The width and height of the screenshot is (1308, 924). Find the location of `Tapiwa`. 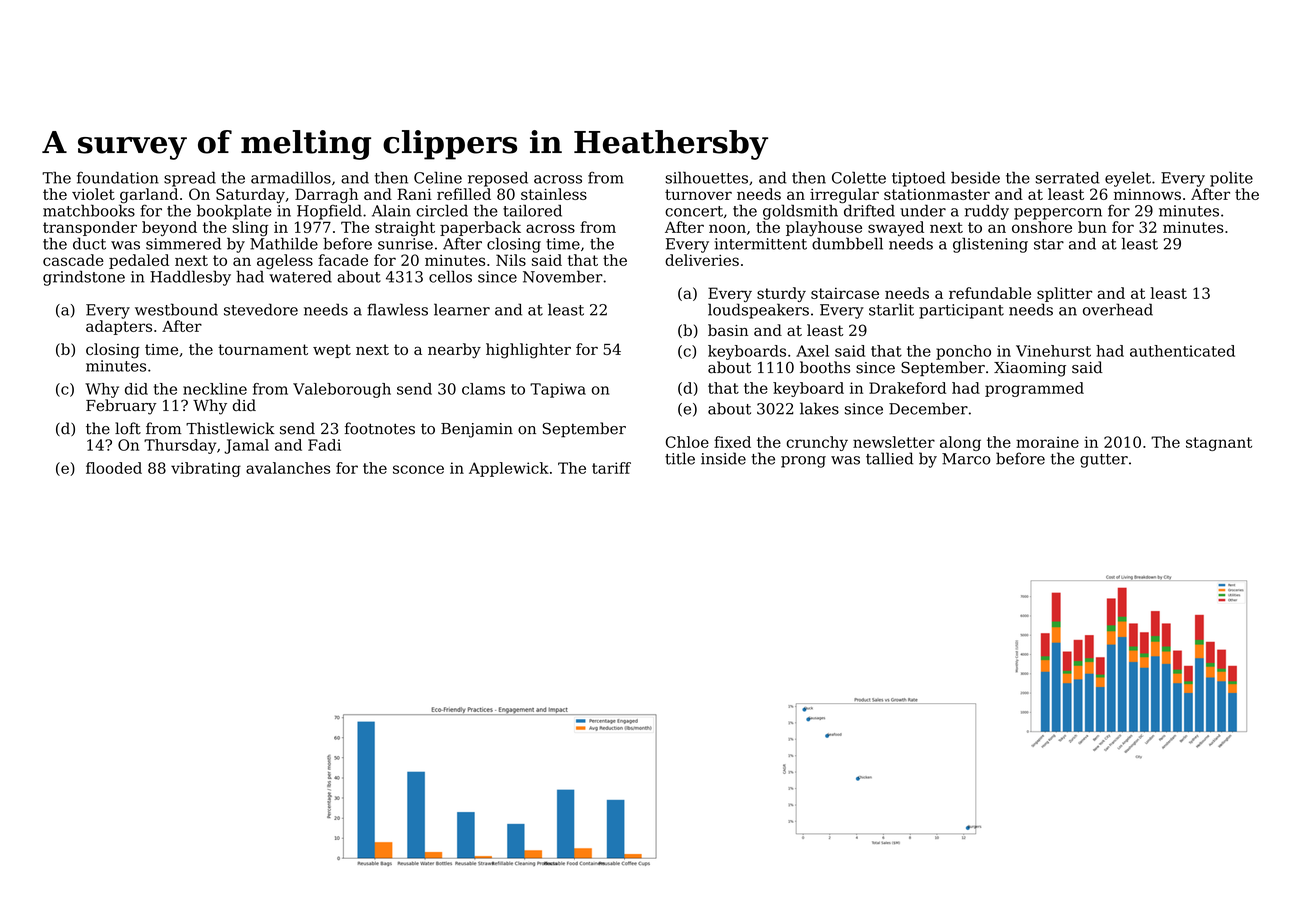

Tapiwa is located at coordinates (558, 390).
